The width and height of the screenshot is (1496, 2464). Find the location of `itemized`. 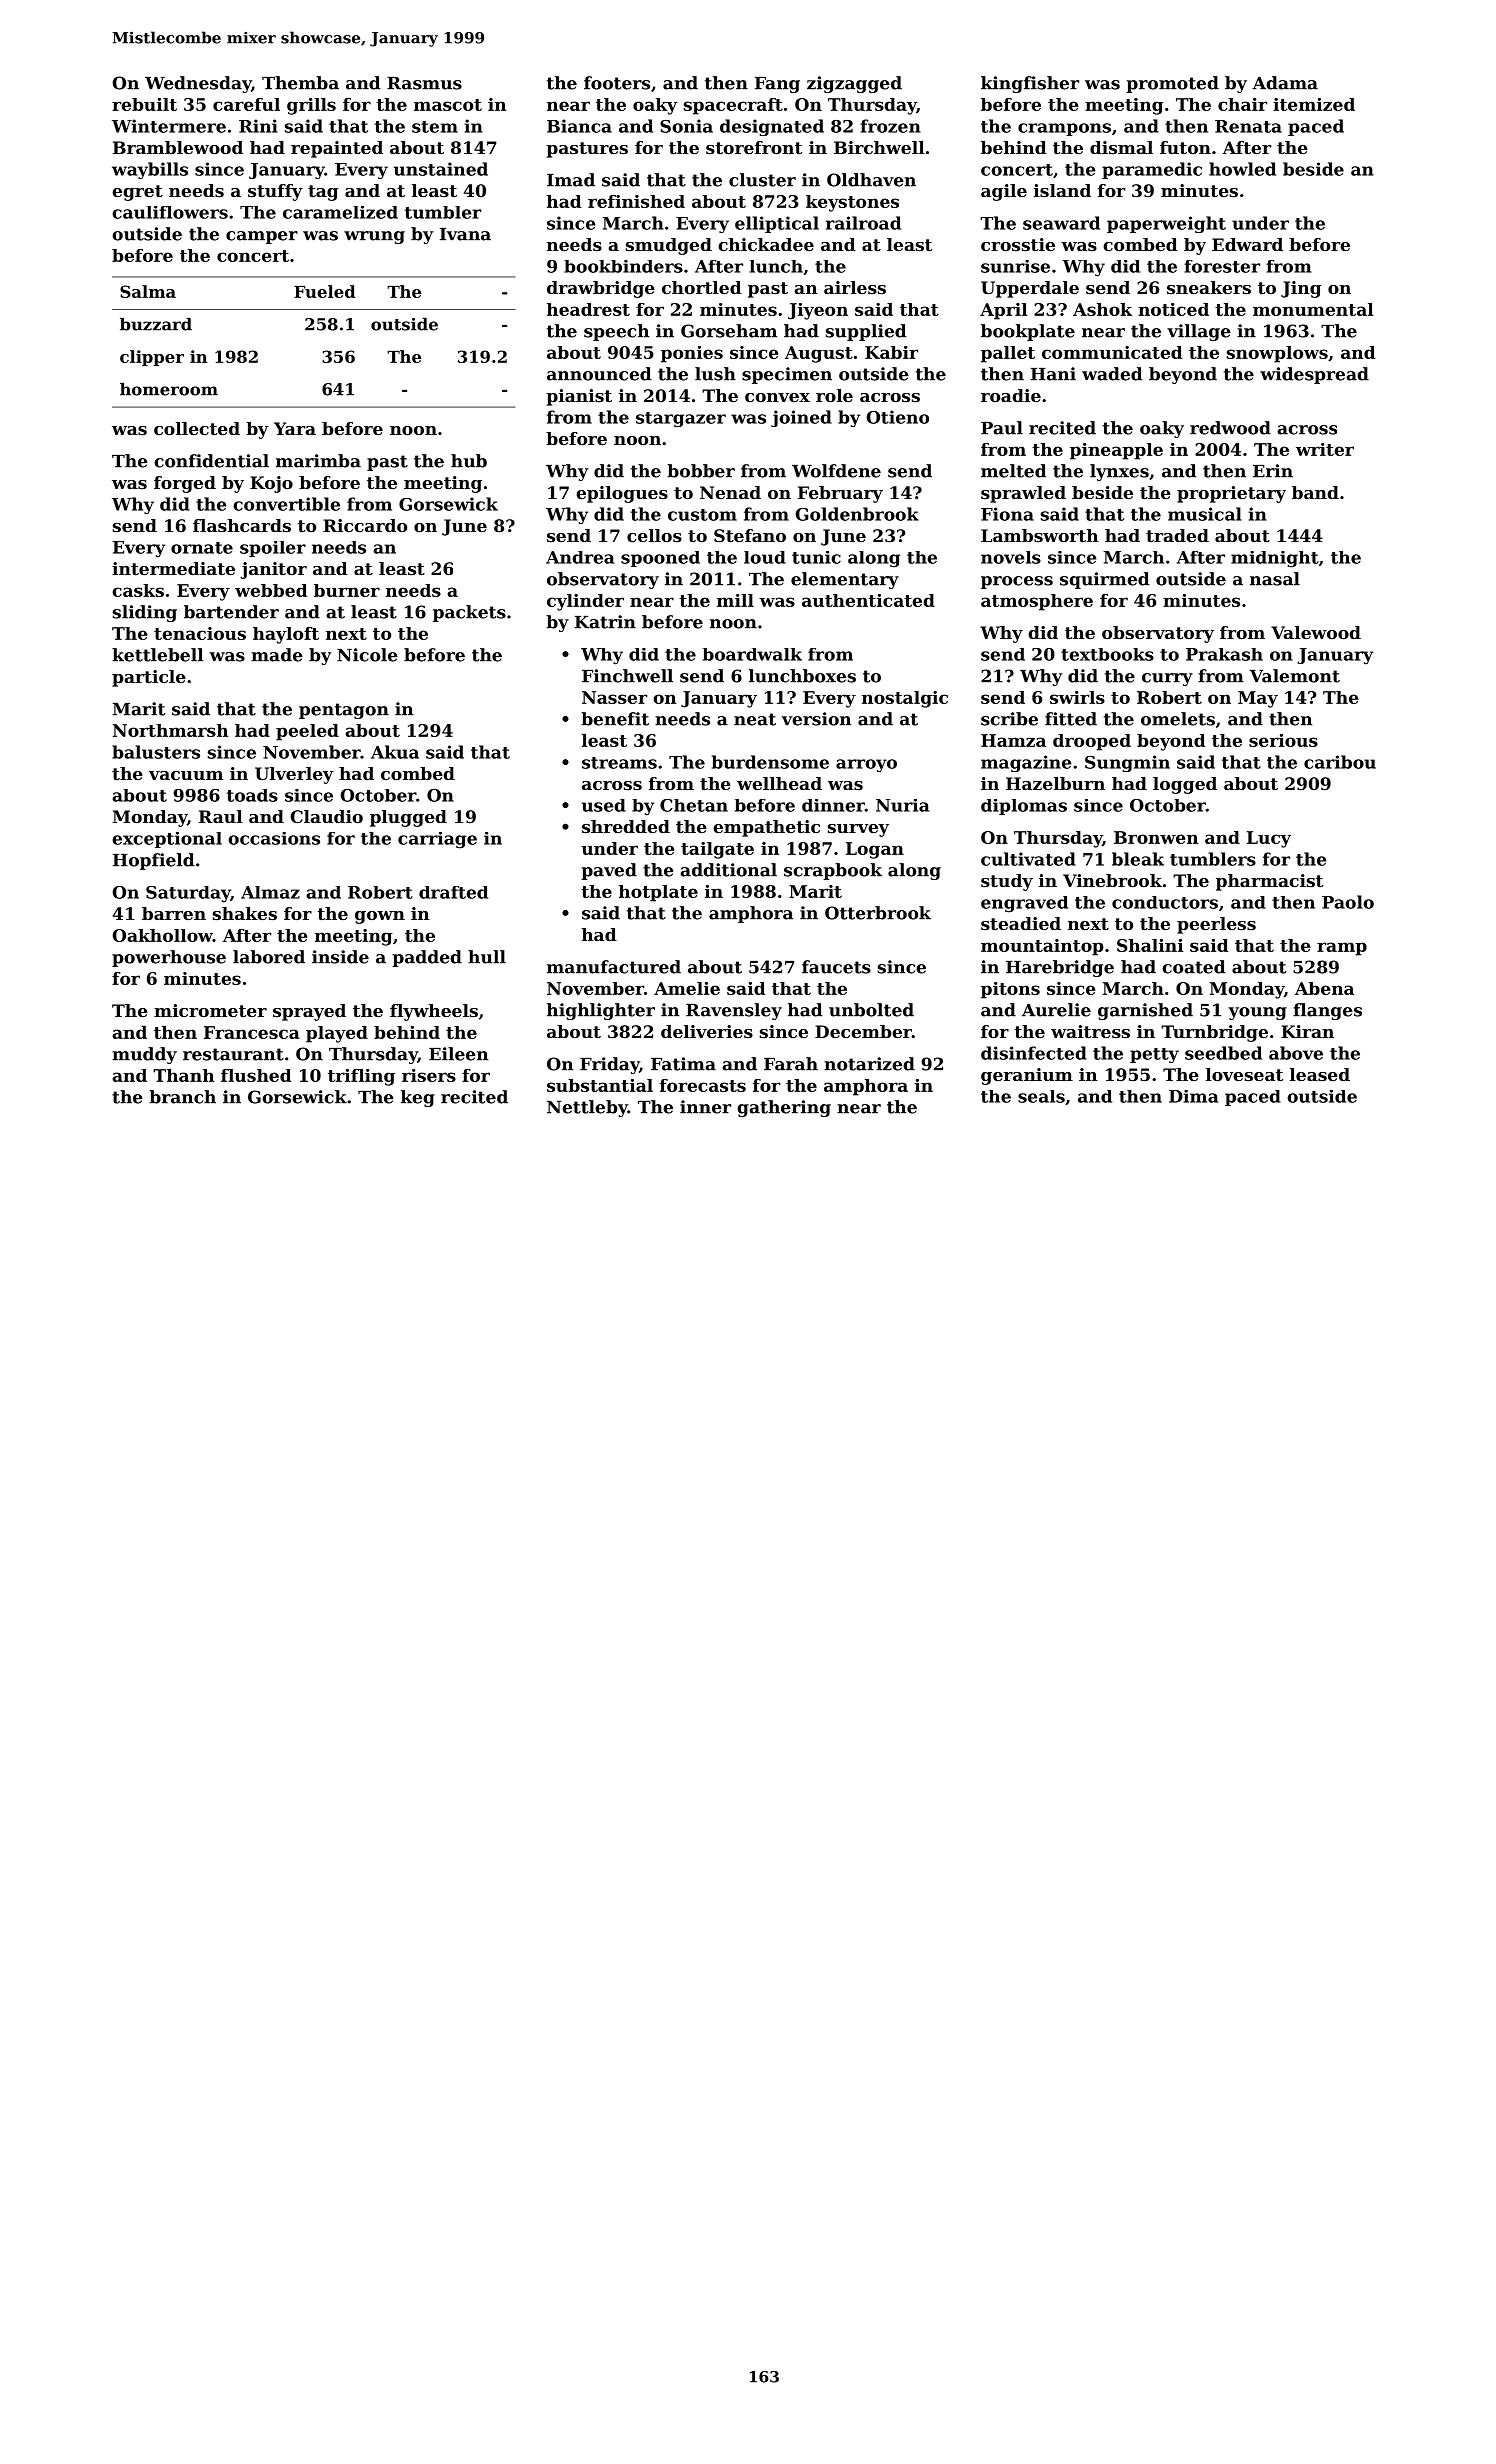

itemized is located at coordinates (1314, 104).
